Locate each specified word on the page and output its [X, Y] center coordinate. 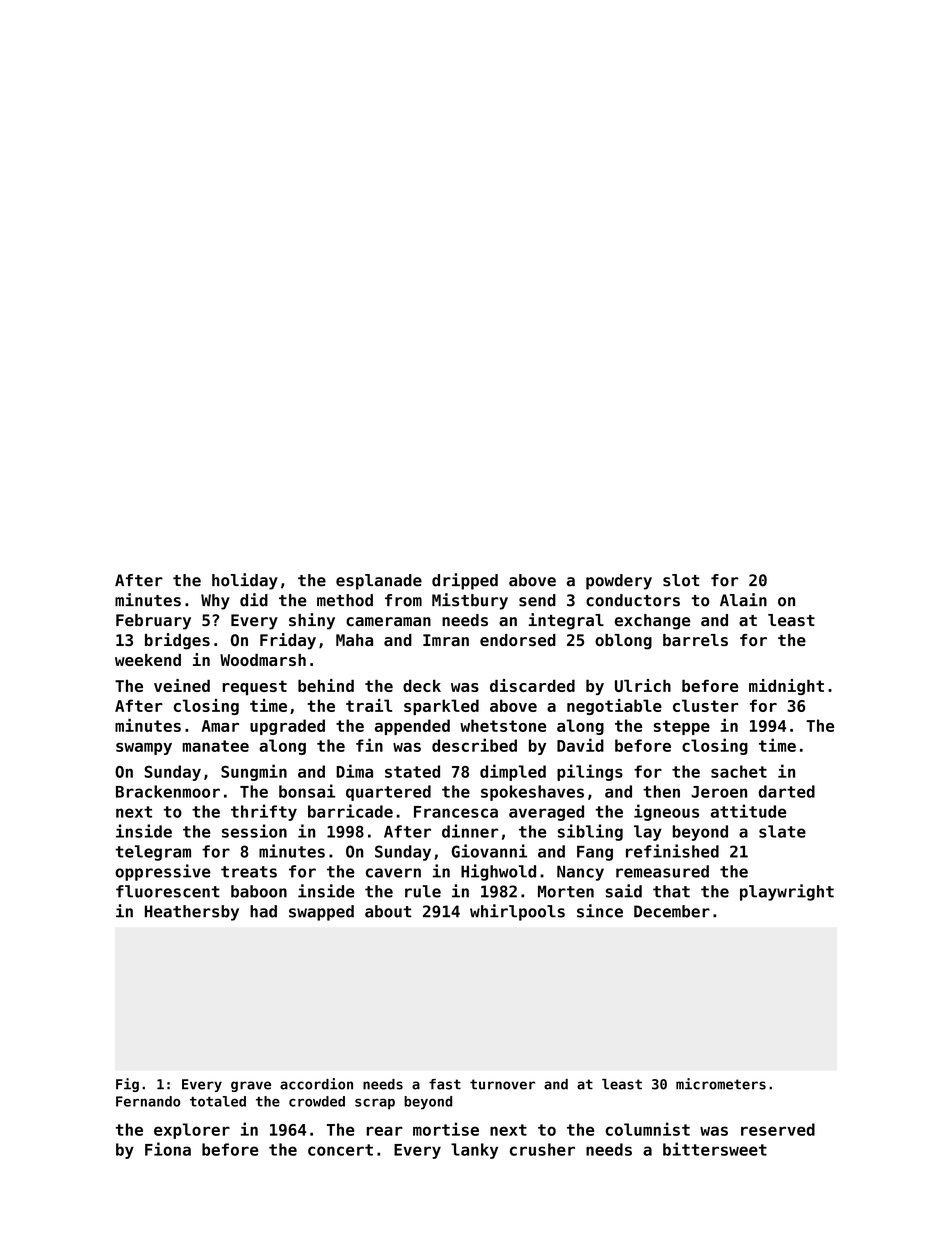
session [254, 831]
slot [681, 580]
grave [251, 1086]
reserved [778, 1129]
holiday [245, 581]
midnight [786, 687]
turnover [502, 1084]
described [474, 745]
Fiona [168, 1149]
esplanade [379, 582]
